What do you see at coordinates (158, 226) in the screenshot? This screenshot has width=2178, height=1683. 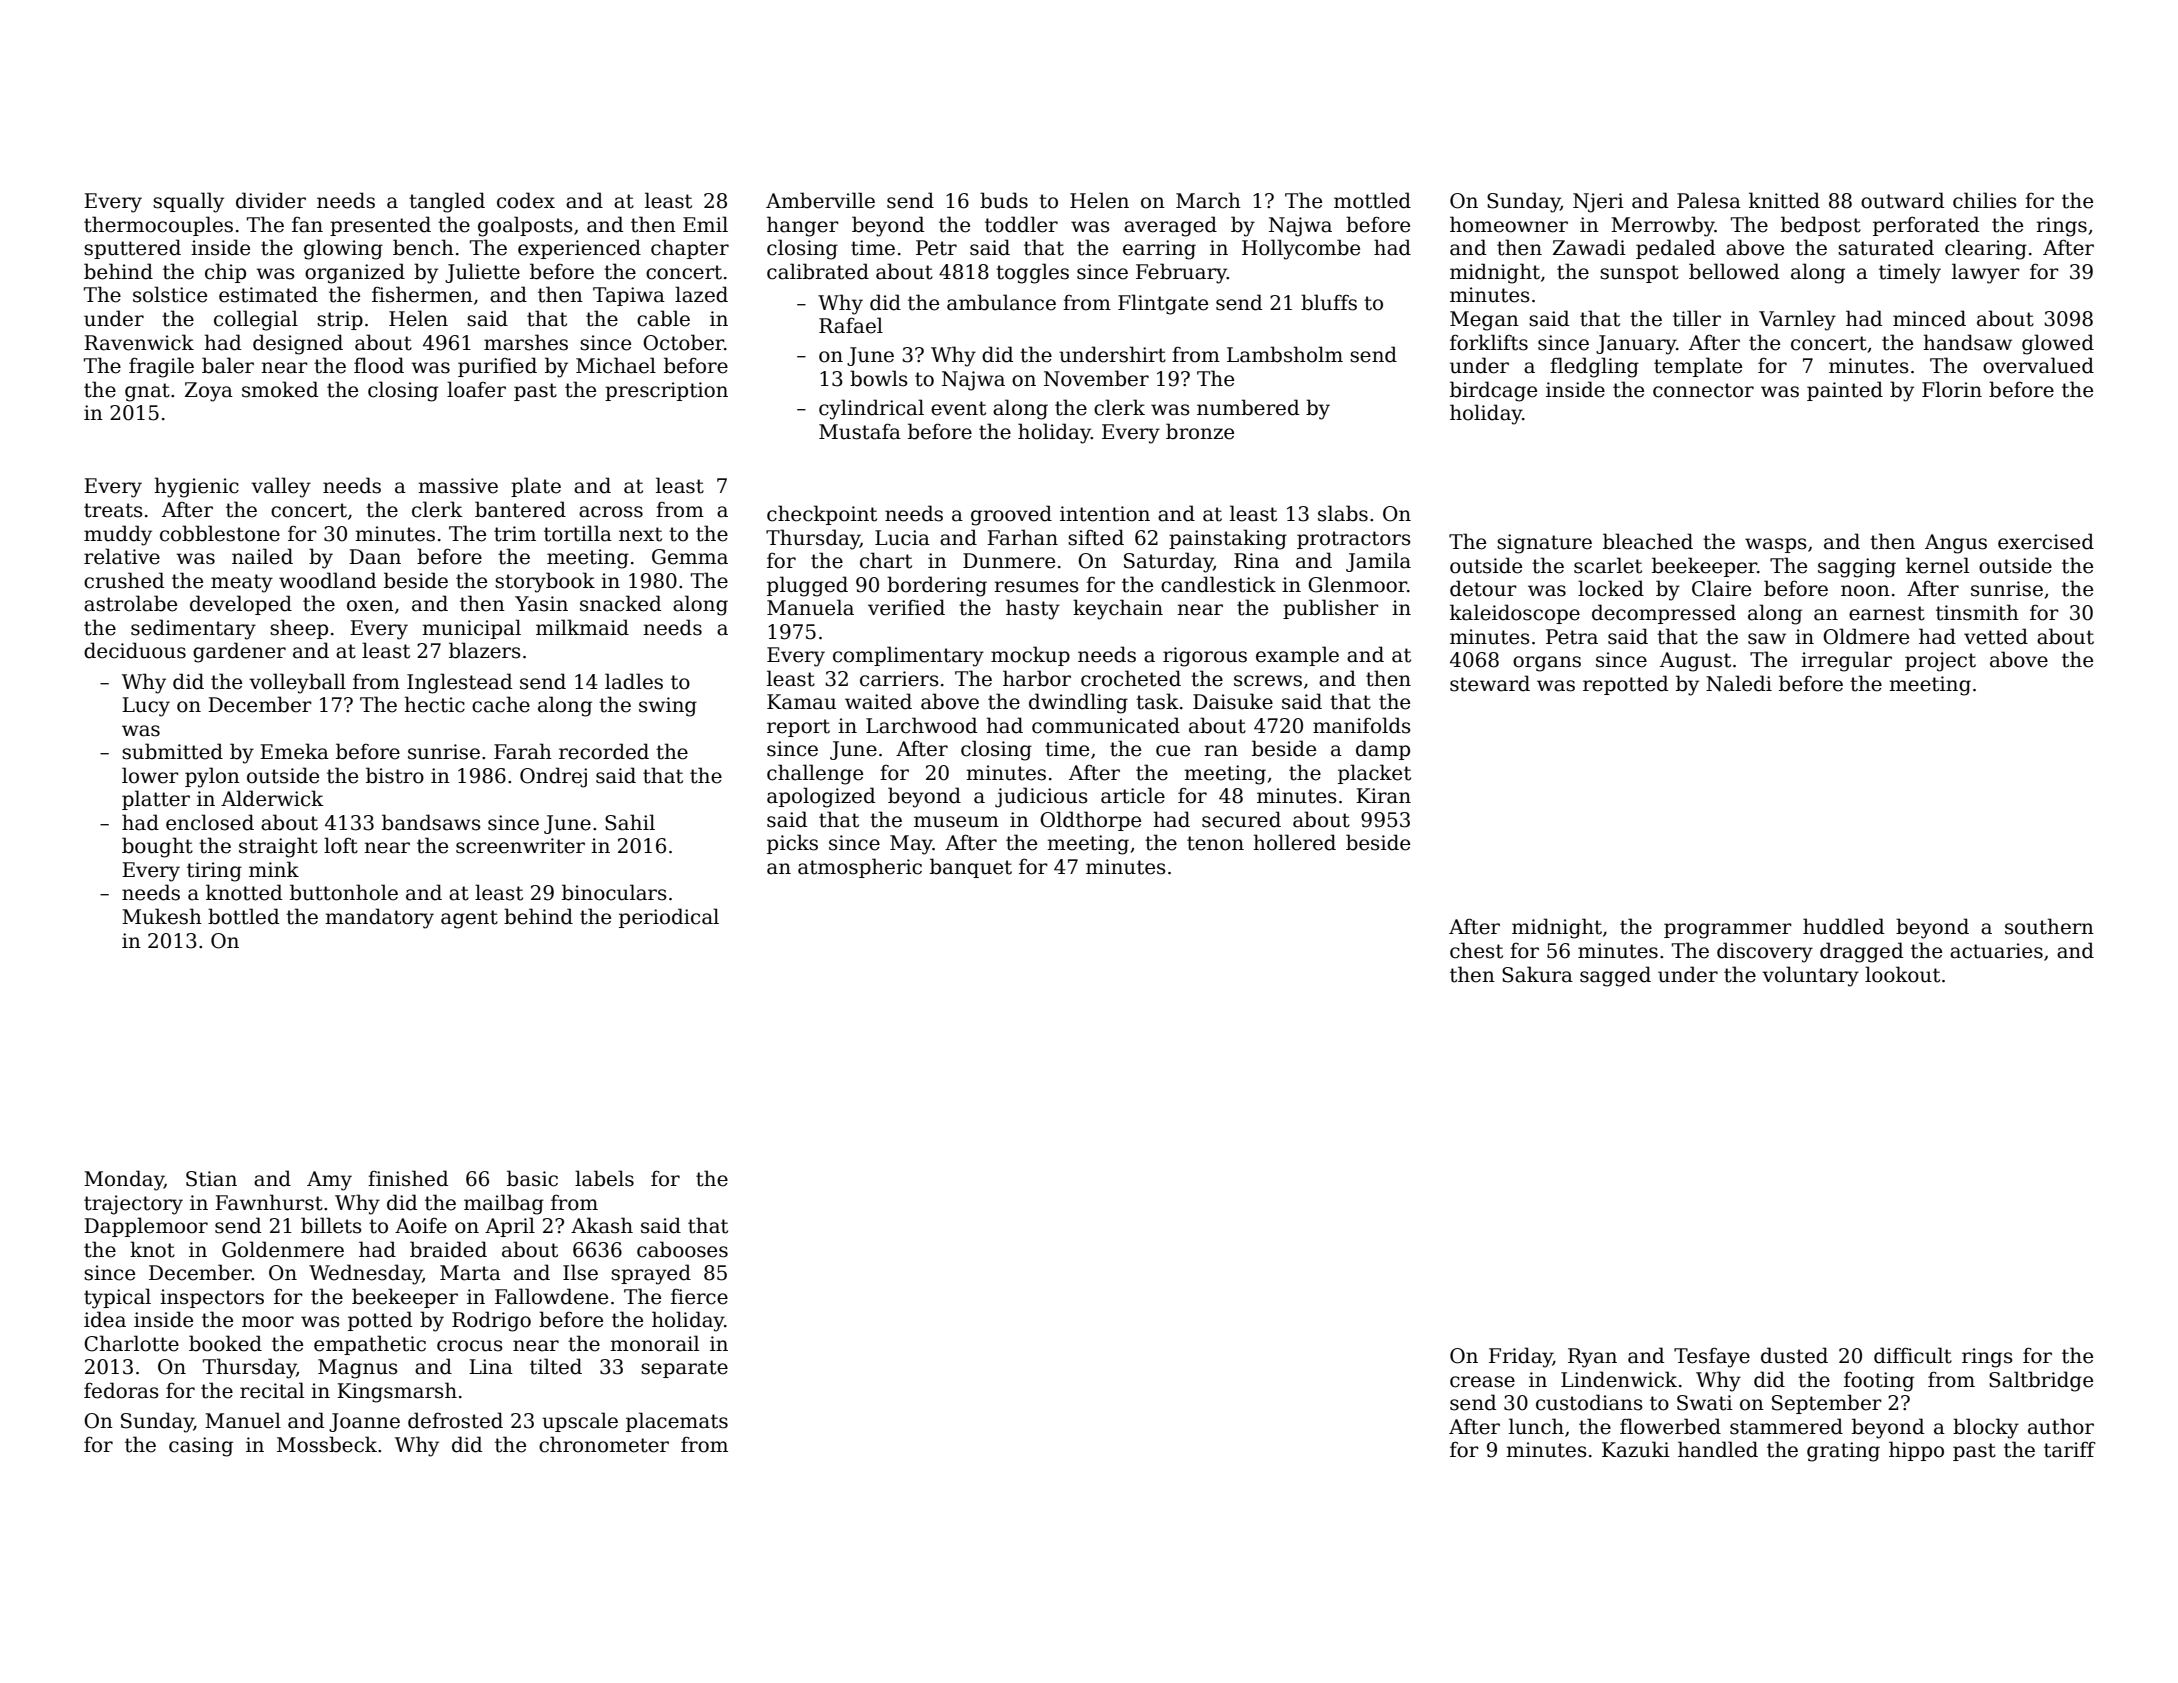 I see `thermocouples` at bounding box center [158, 226].
